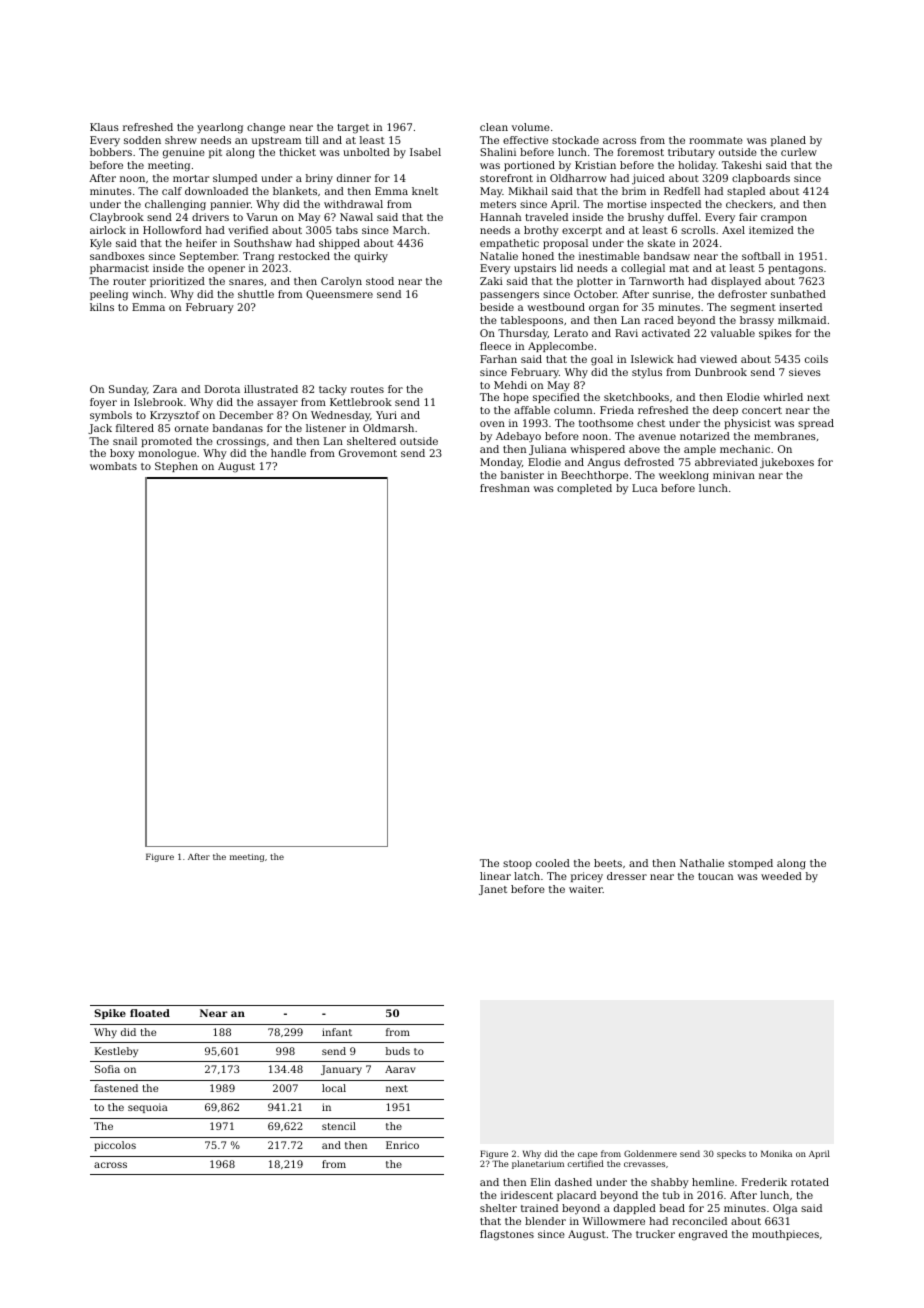  Describe the element at coordinates (495, 346) in the screenshot. I see `fleece` at that location.
